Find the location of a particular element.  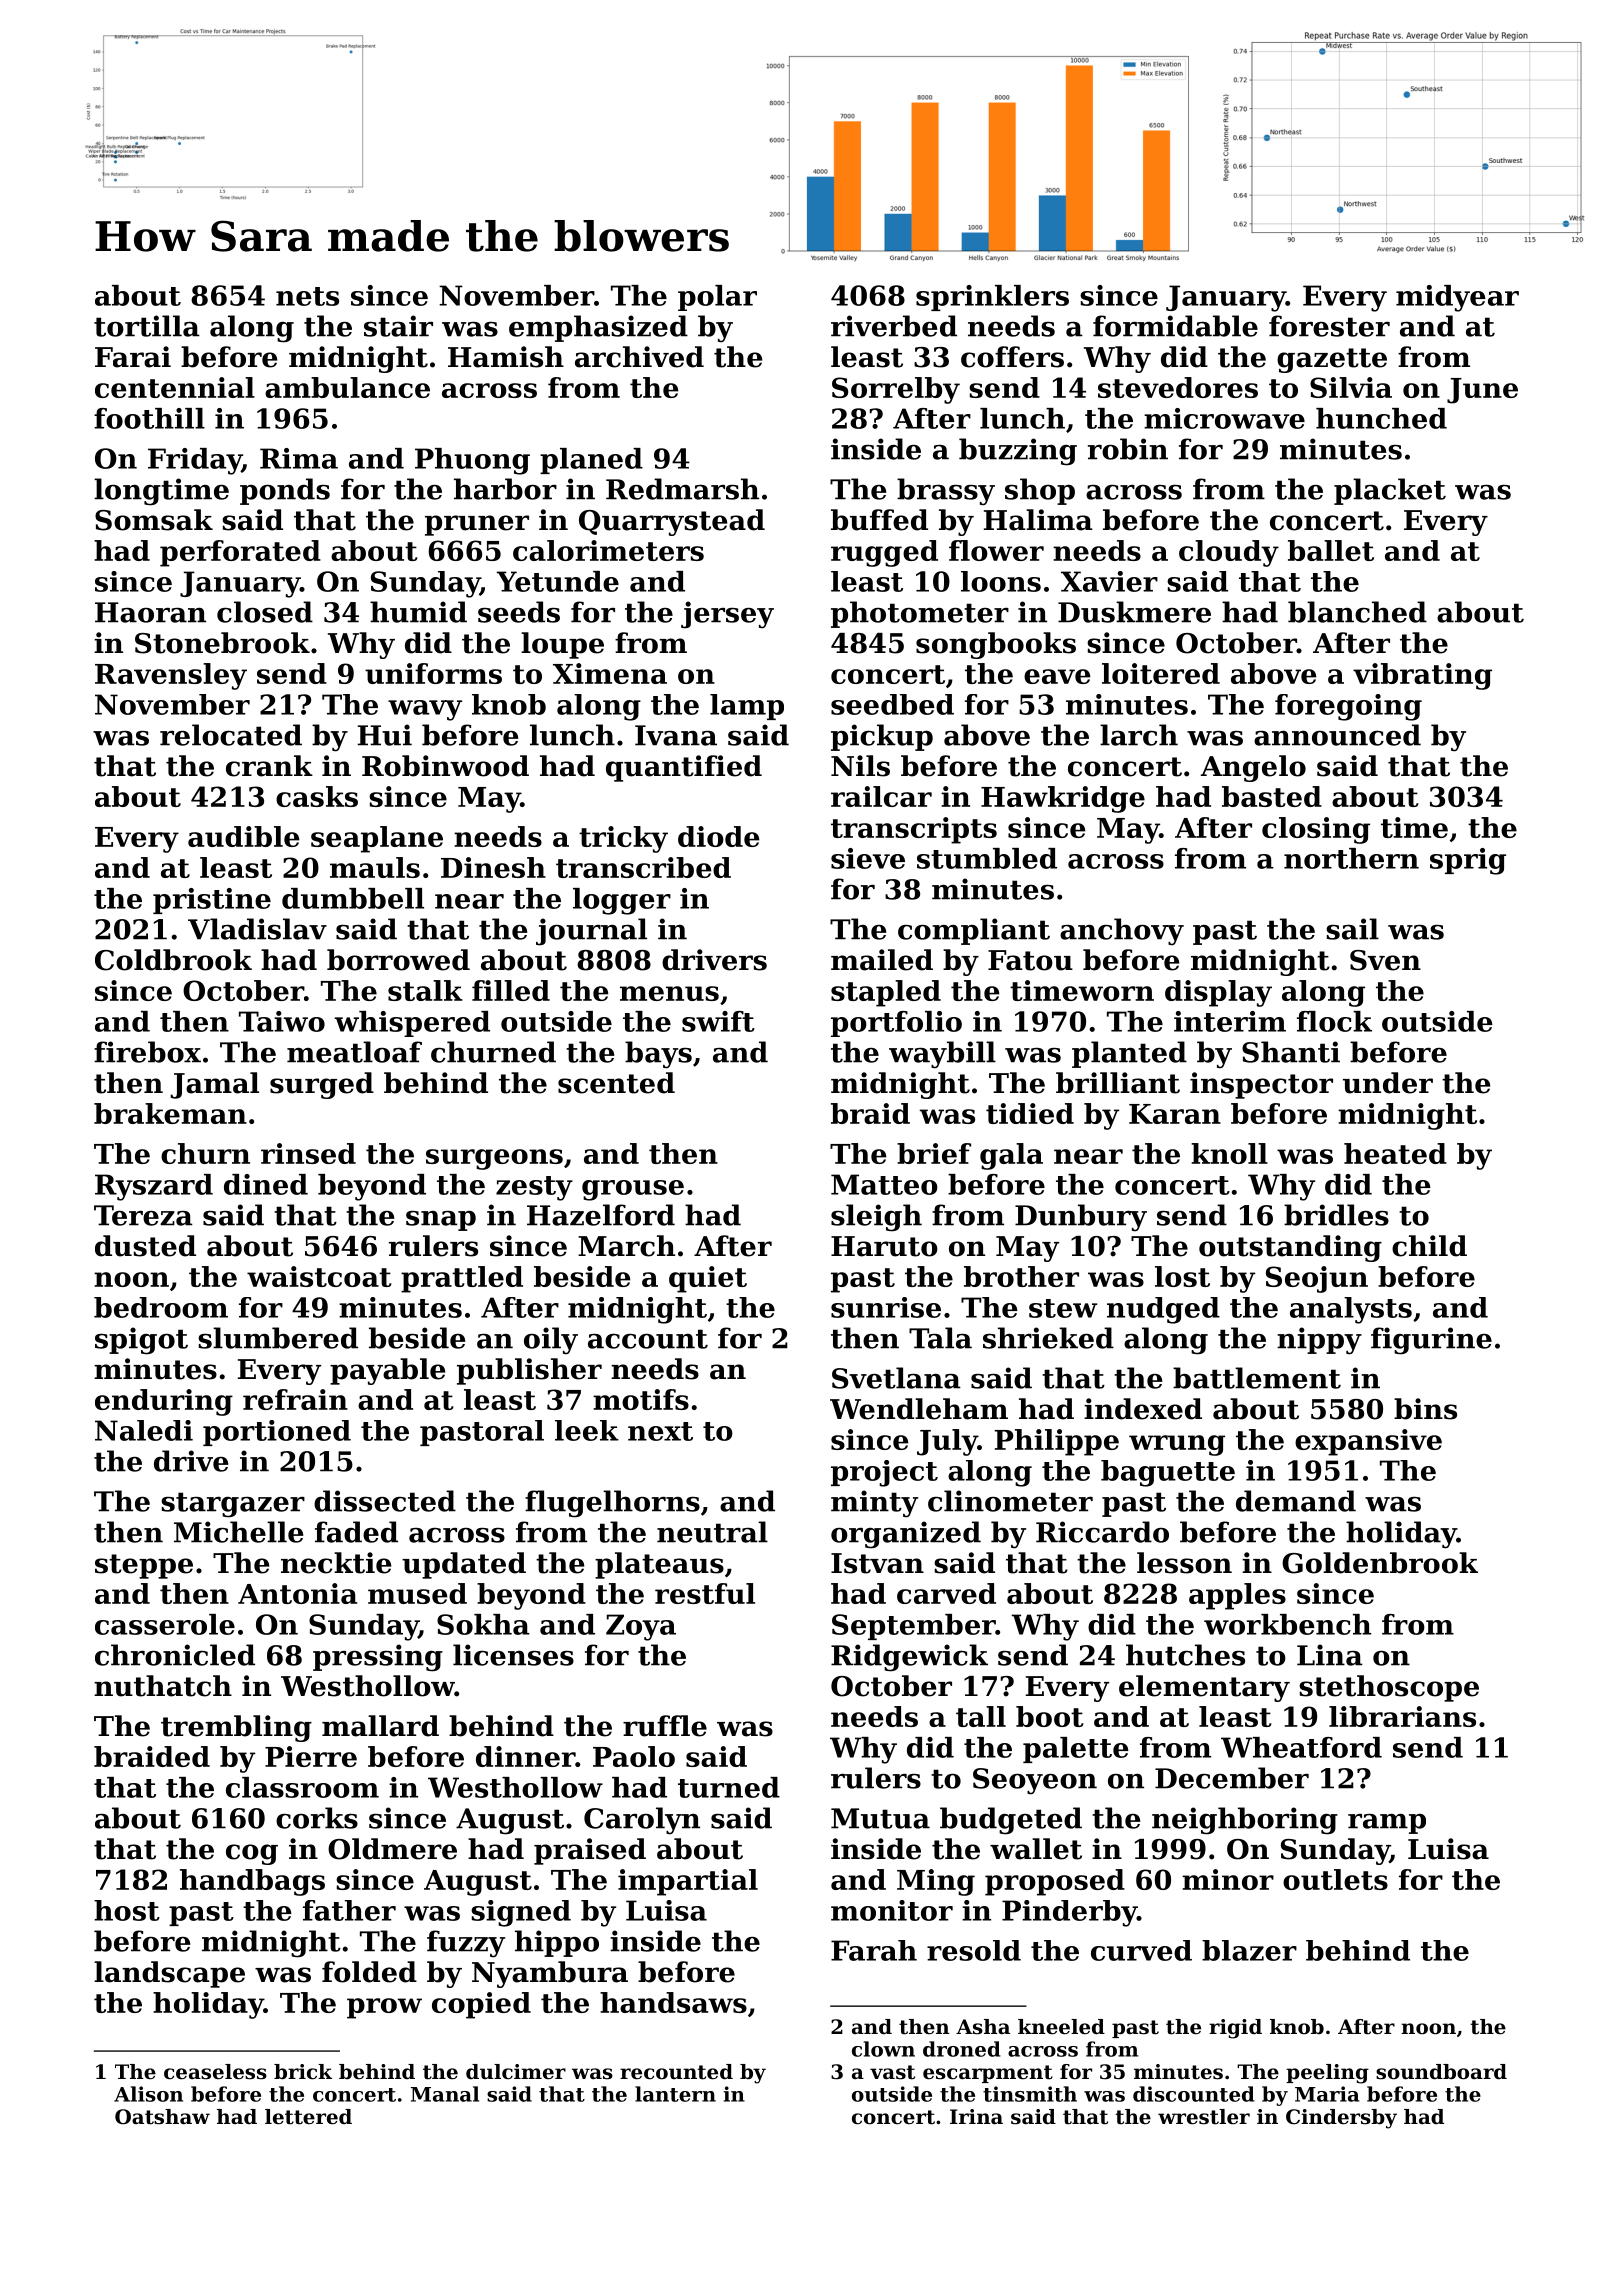

transcribed is located at coordinates (643, 867).
